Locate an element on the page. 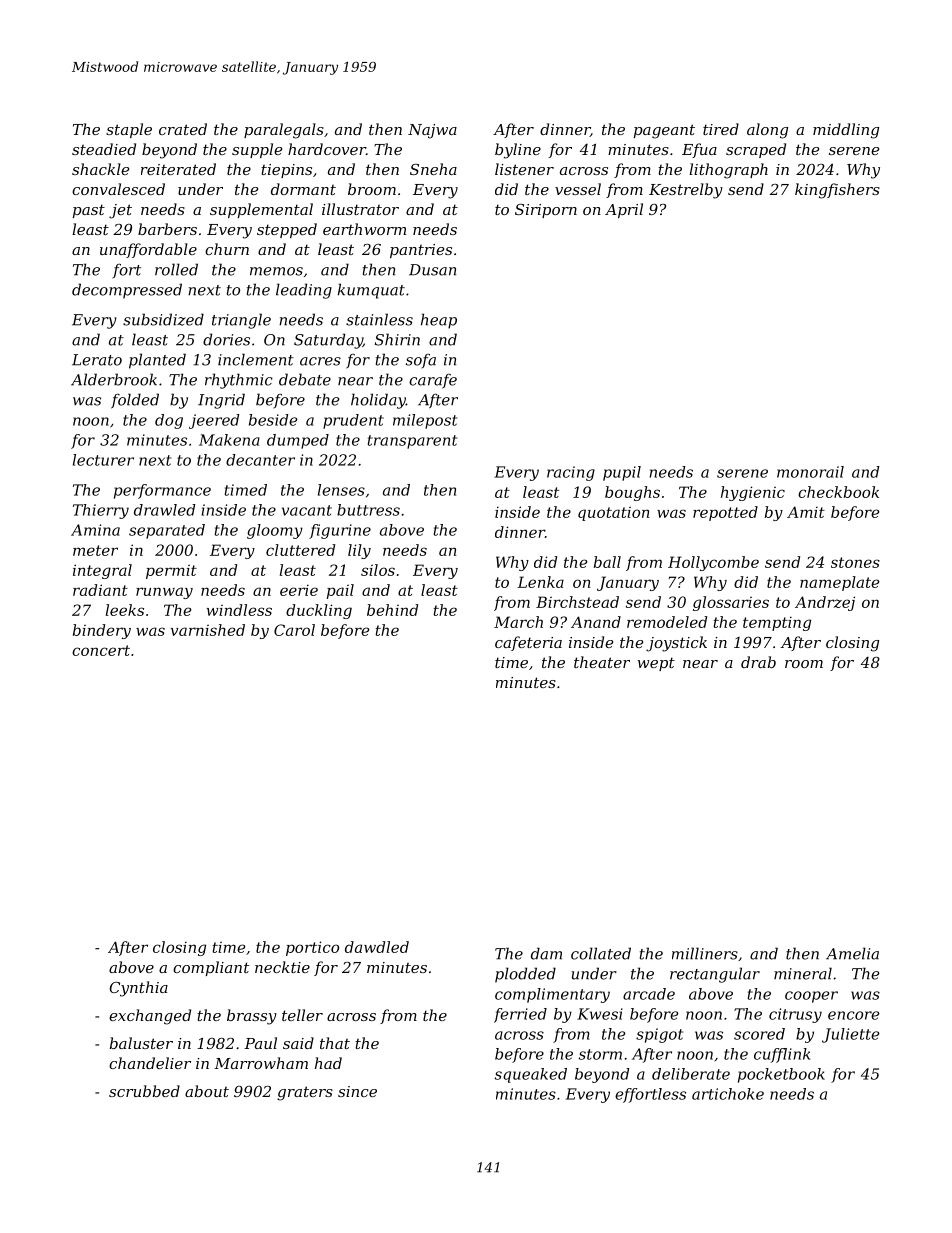 The image size is (952, 1233). Najwa is located at coordinates (432, 131).
